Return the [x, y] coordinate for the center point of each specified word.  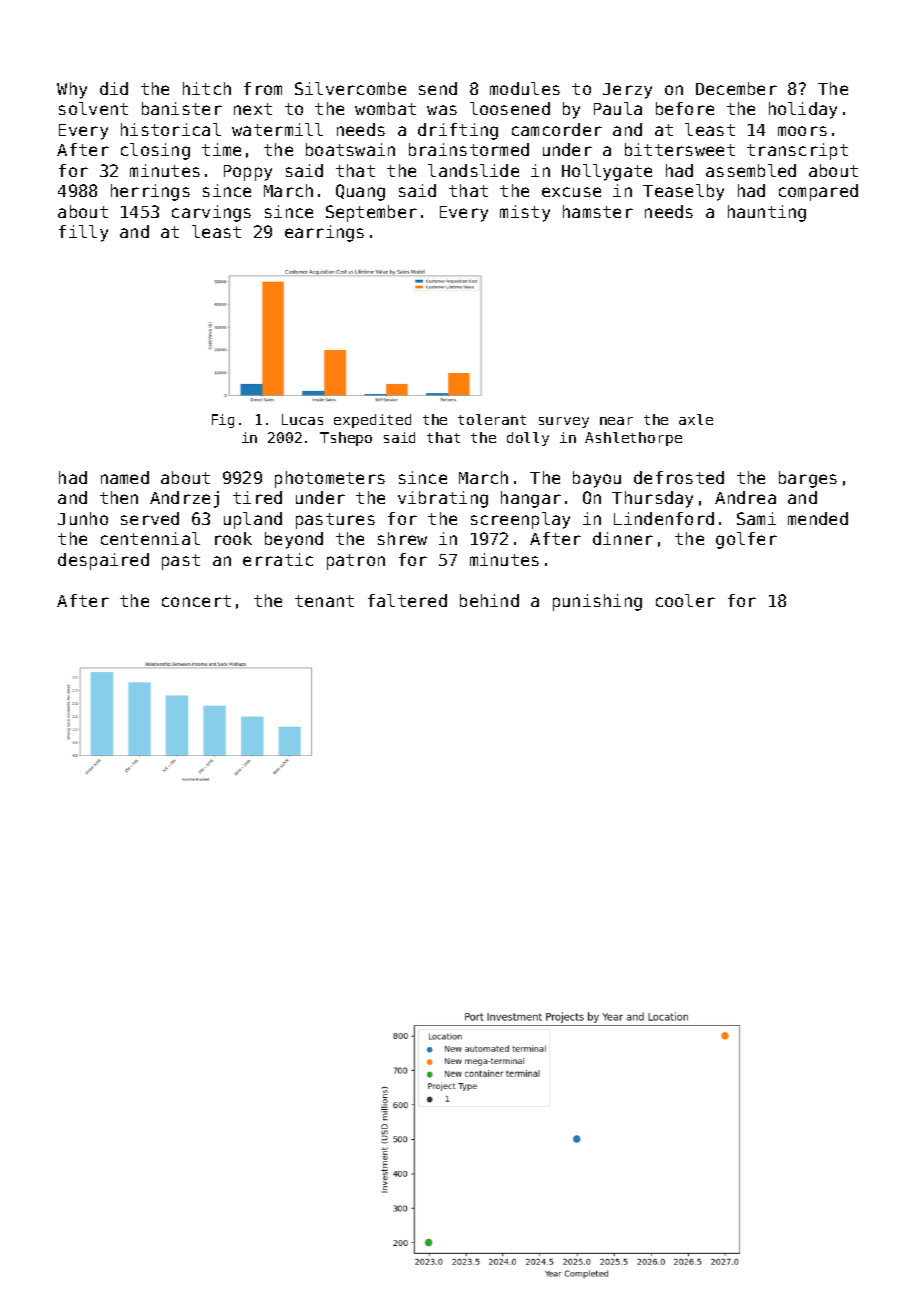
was [442, 110]
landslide [473, 170]
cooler [685, 600]
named [125, 477]
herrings [150, 192]
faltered [407, 600]
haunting [767, 213]
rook [233, 538]
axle [696, 419]
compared [818, 192]
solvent [93, 108]
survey [564, 422]
